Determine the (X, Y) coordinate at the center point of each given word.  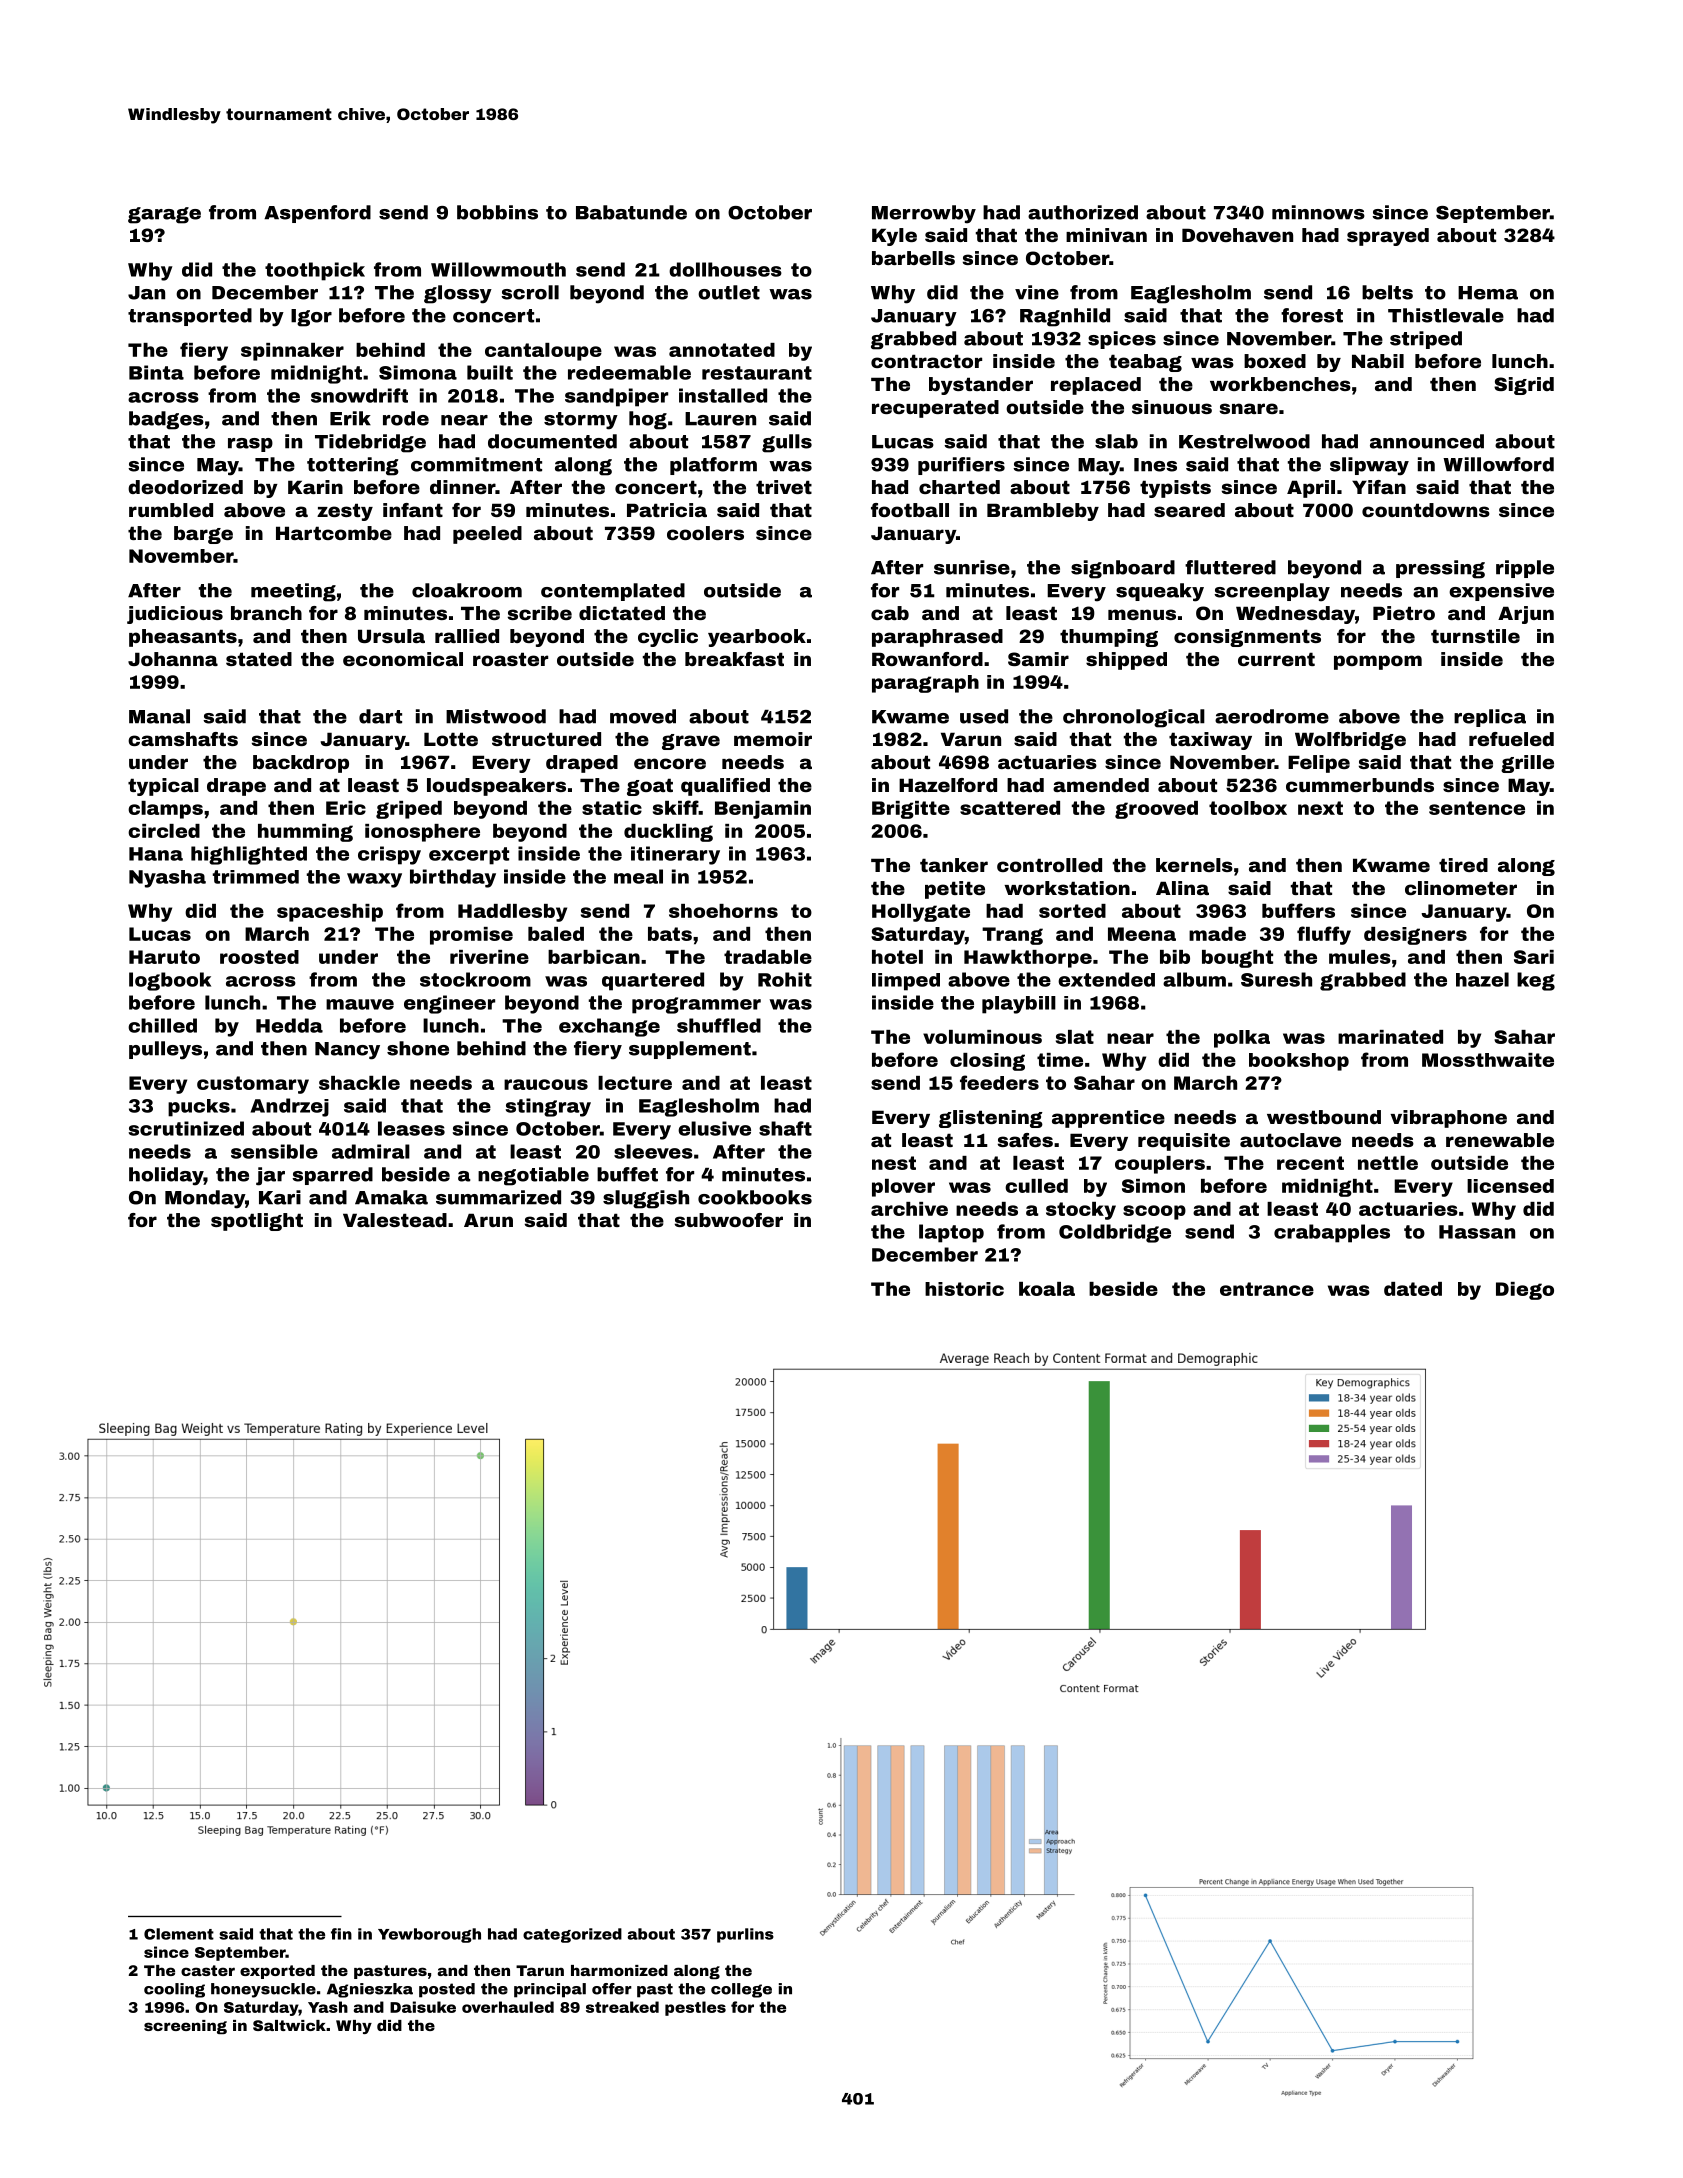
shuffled (719, 1025)
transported (190, 317)
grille (1527, 764)
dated (1413, 1289)
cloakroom (467, 590)
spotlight (257, 1222)
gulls (787, 443)
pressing (1440, 569)
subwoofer (729, 1220)
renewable (1500, 1140)
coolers (705, 533)
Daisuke (423, 2007)
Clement (179, 1934)
